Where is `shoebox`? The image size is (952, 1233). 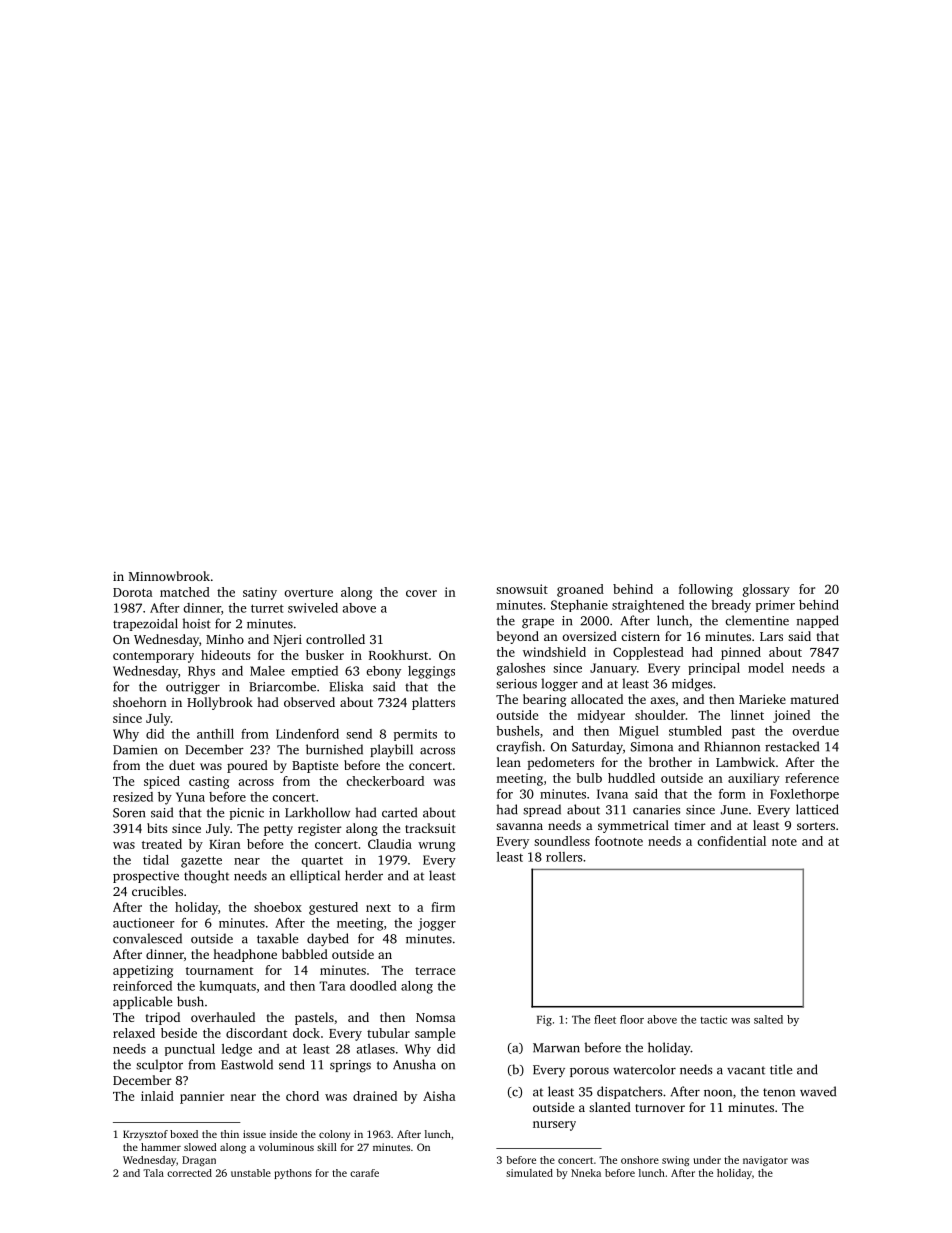
shoebox is located at coordinates (278, 907).
